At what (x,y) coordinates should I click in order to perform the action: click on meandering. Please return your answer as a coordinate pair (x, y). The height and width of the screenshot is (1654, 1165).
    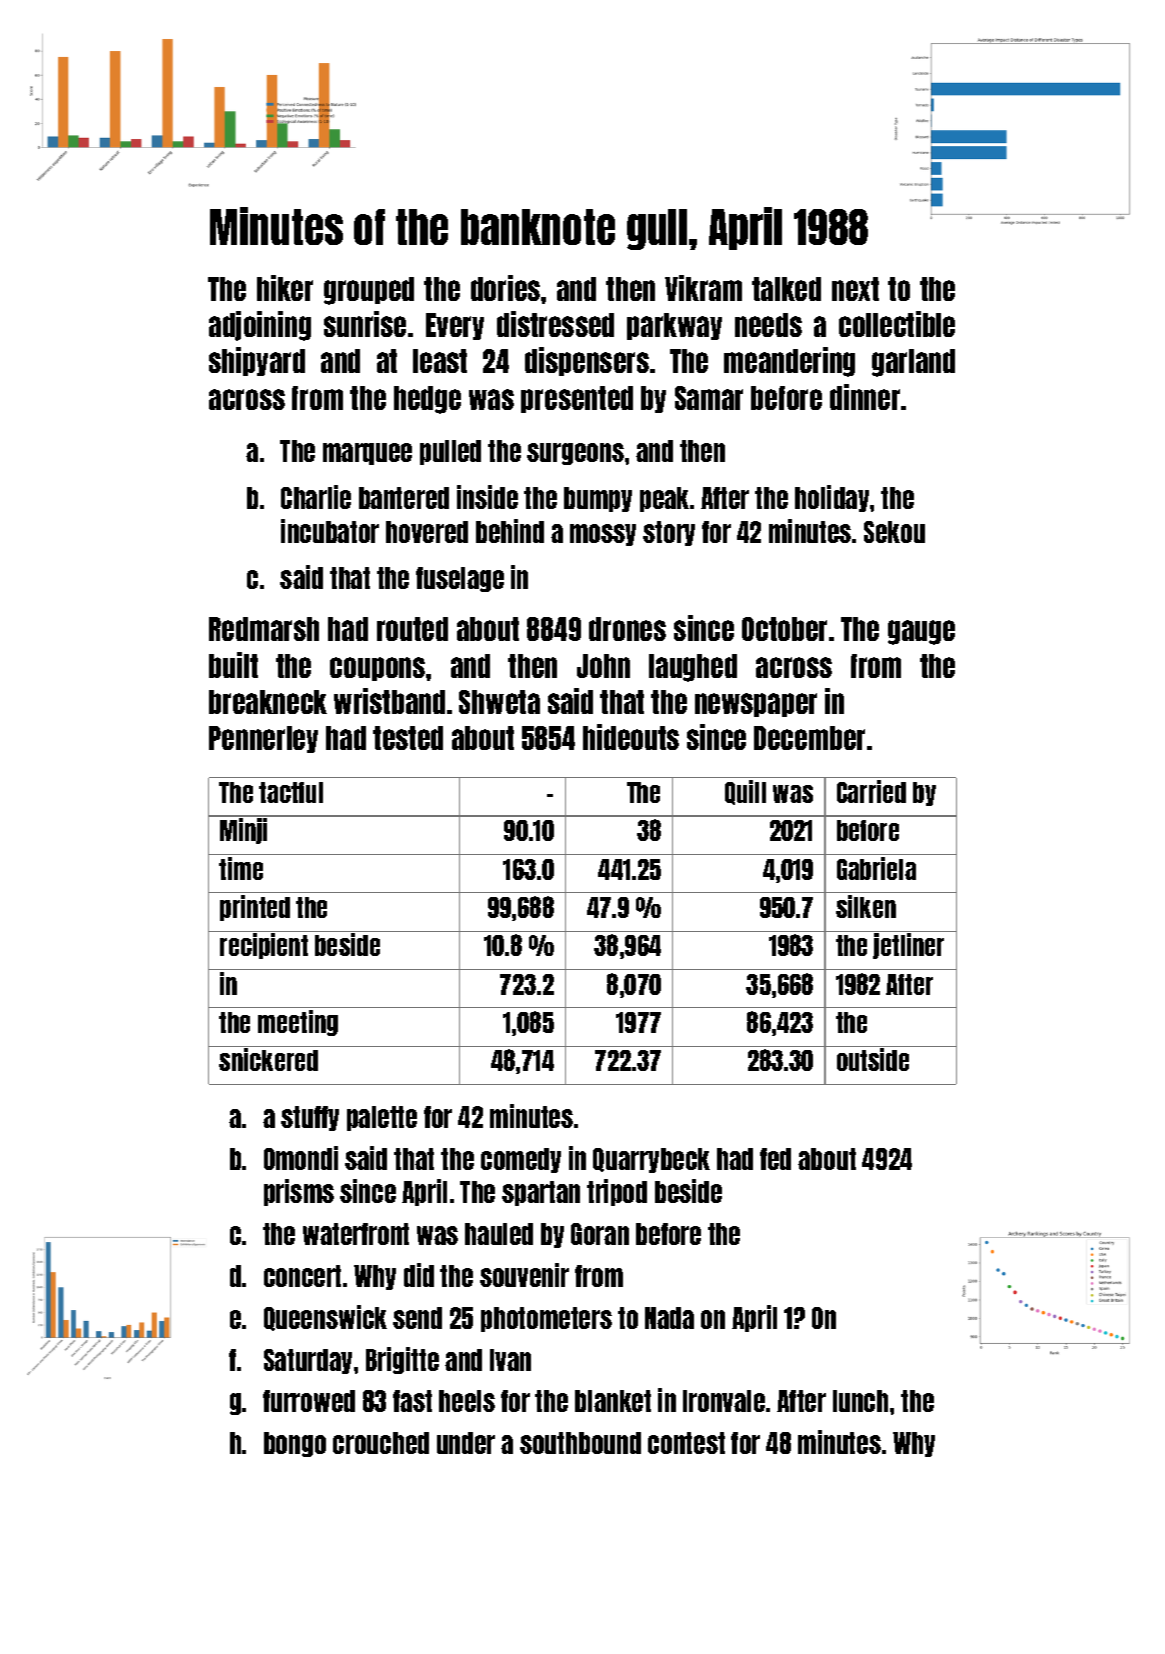
    Looking at the image, I should click on (789, 362).
